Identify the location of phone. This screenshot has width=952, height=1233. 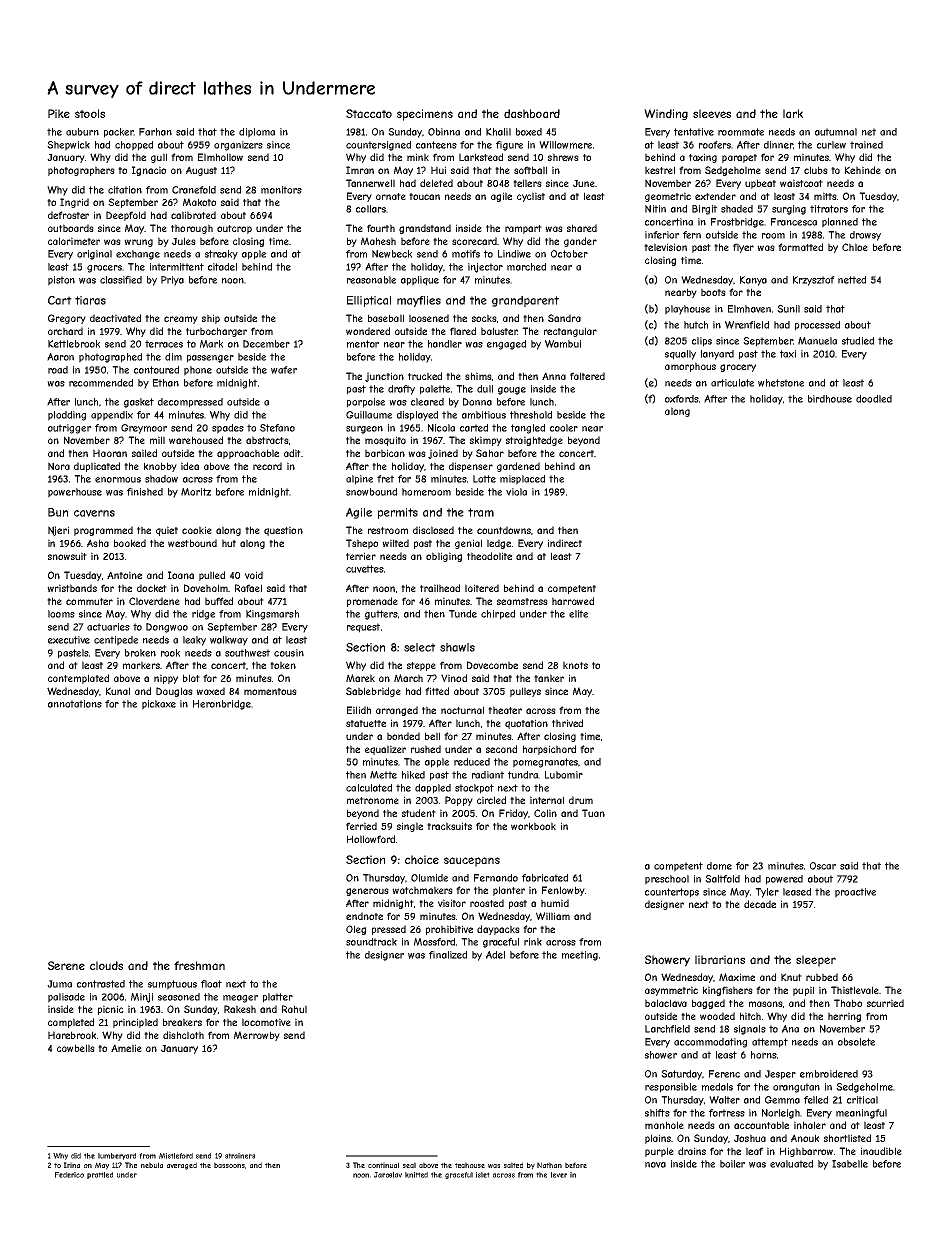
(198, 371).
